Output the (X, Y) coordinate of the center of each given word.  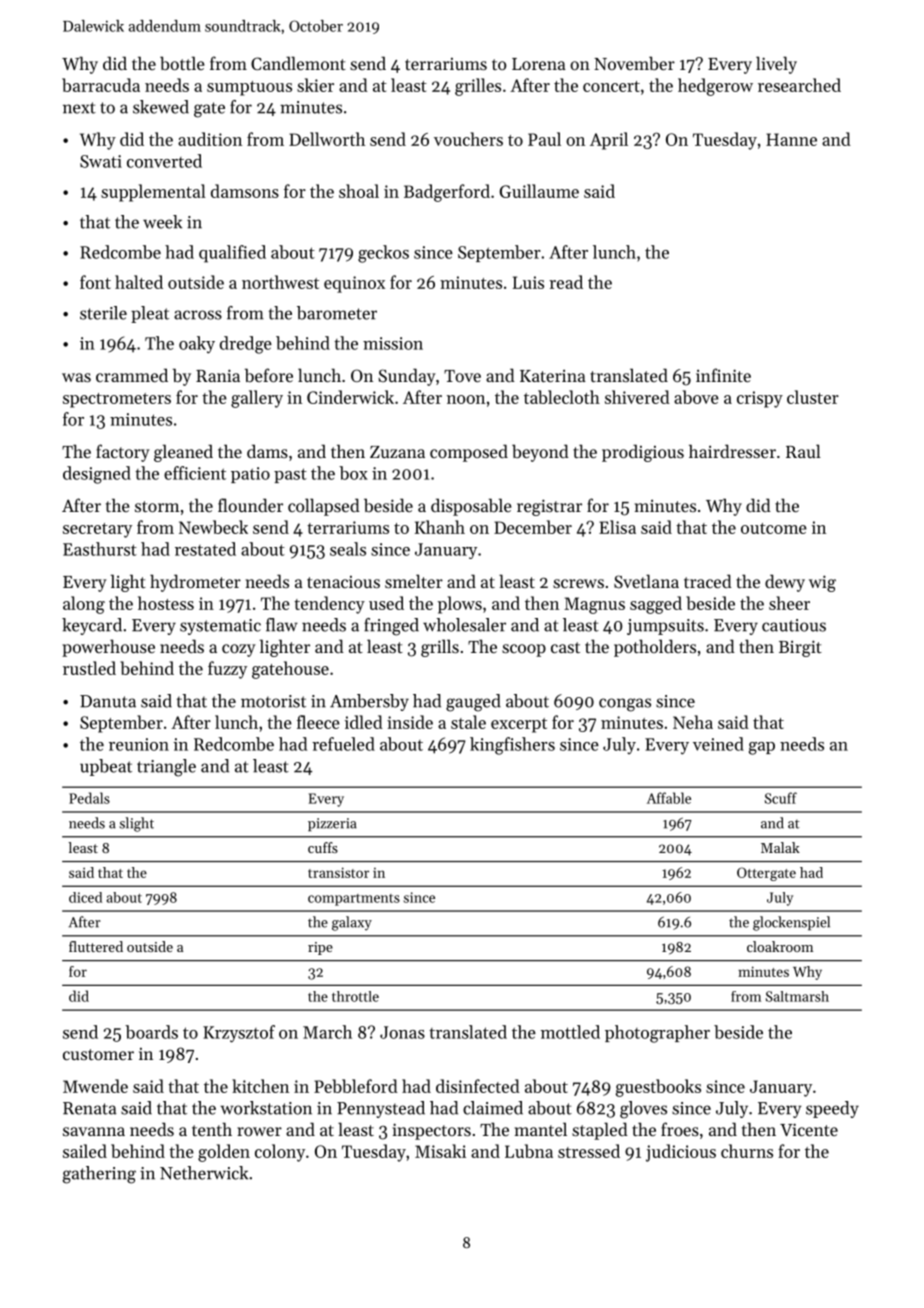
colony (280, 1153)
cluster (813, 397)
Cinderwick (350, 397)
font (95, 282)
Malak (780, 847)
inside (410, 722)
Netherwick (204, 1173)
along (84, 605)
